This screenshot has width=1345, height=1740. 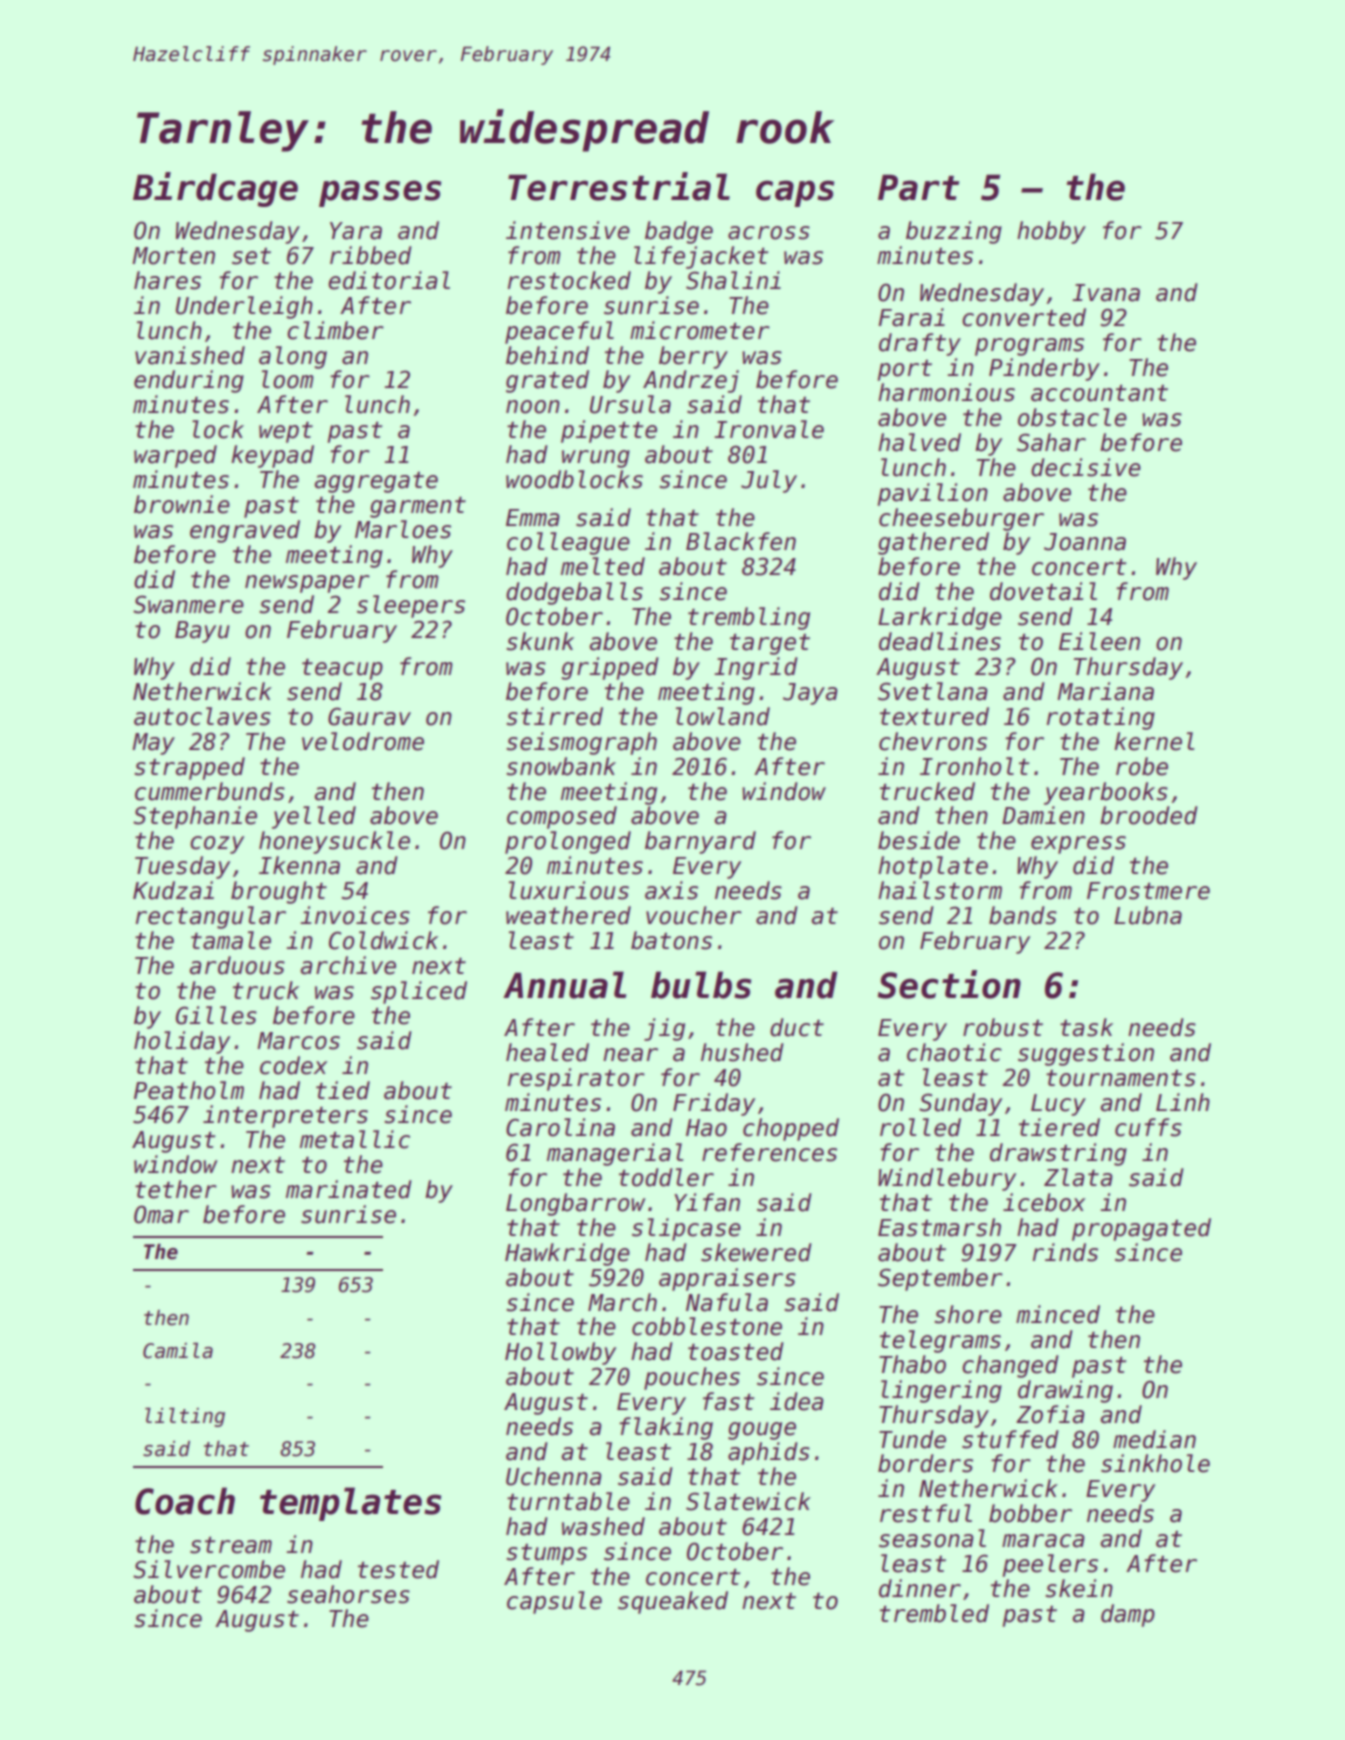 What do you see at coordinates (596, 459) in the screenshot?
I see `wrung` at bounding box center [596, 459].
